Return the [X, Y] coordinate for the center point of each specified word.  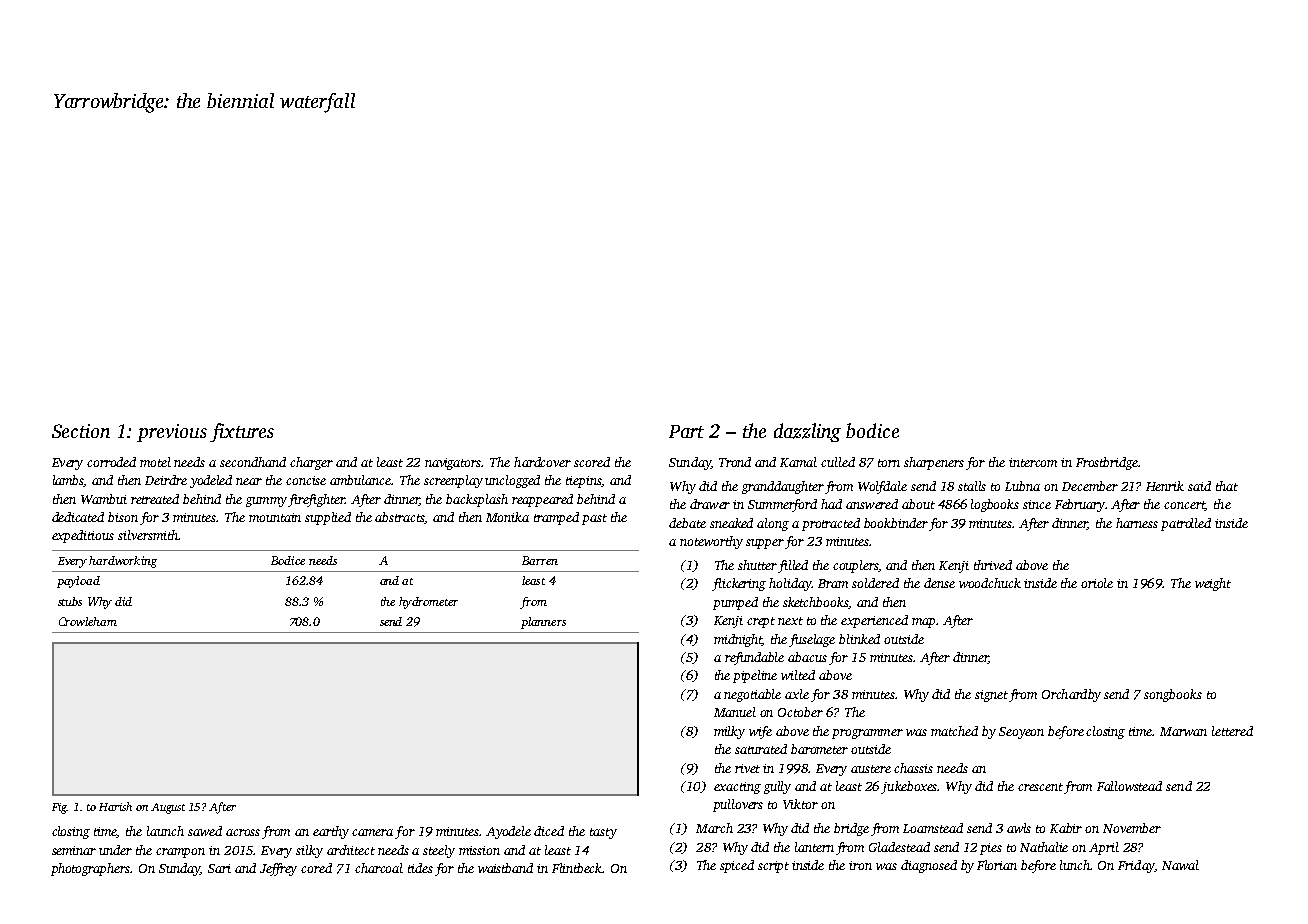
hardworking [123, 562]
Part [686, 431]
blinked [859, 639]
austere [871, 769]
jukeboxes [909, 787]
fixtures [242, 432]
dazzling [807, 432]
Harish [115, 806]
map [923, 623]
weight [1213, 584]
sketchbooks [816, 603]
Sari [219, 868]
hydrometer [428, 603]
